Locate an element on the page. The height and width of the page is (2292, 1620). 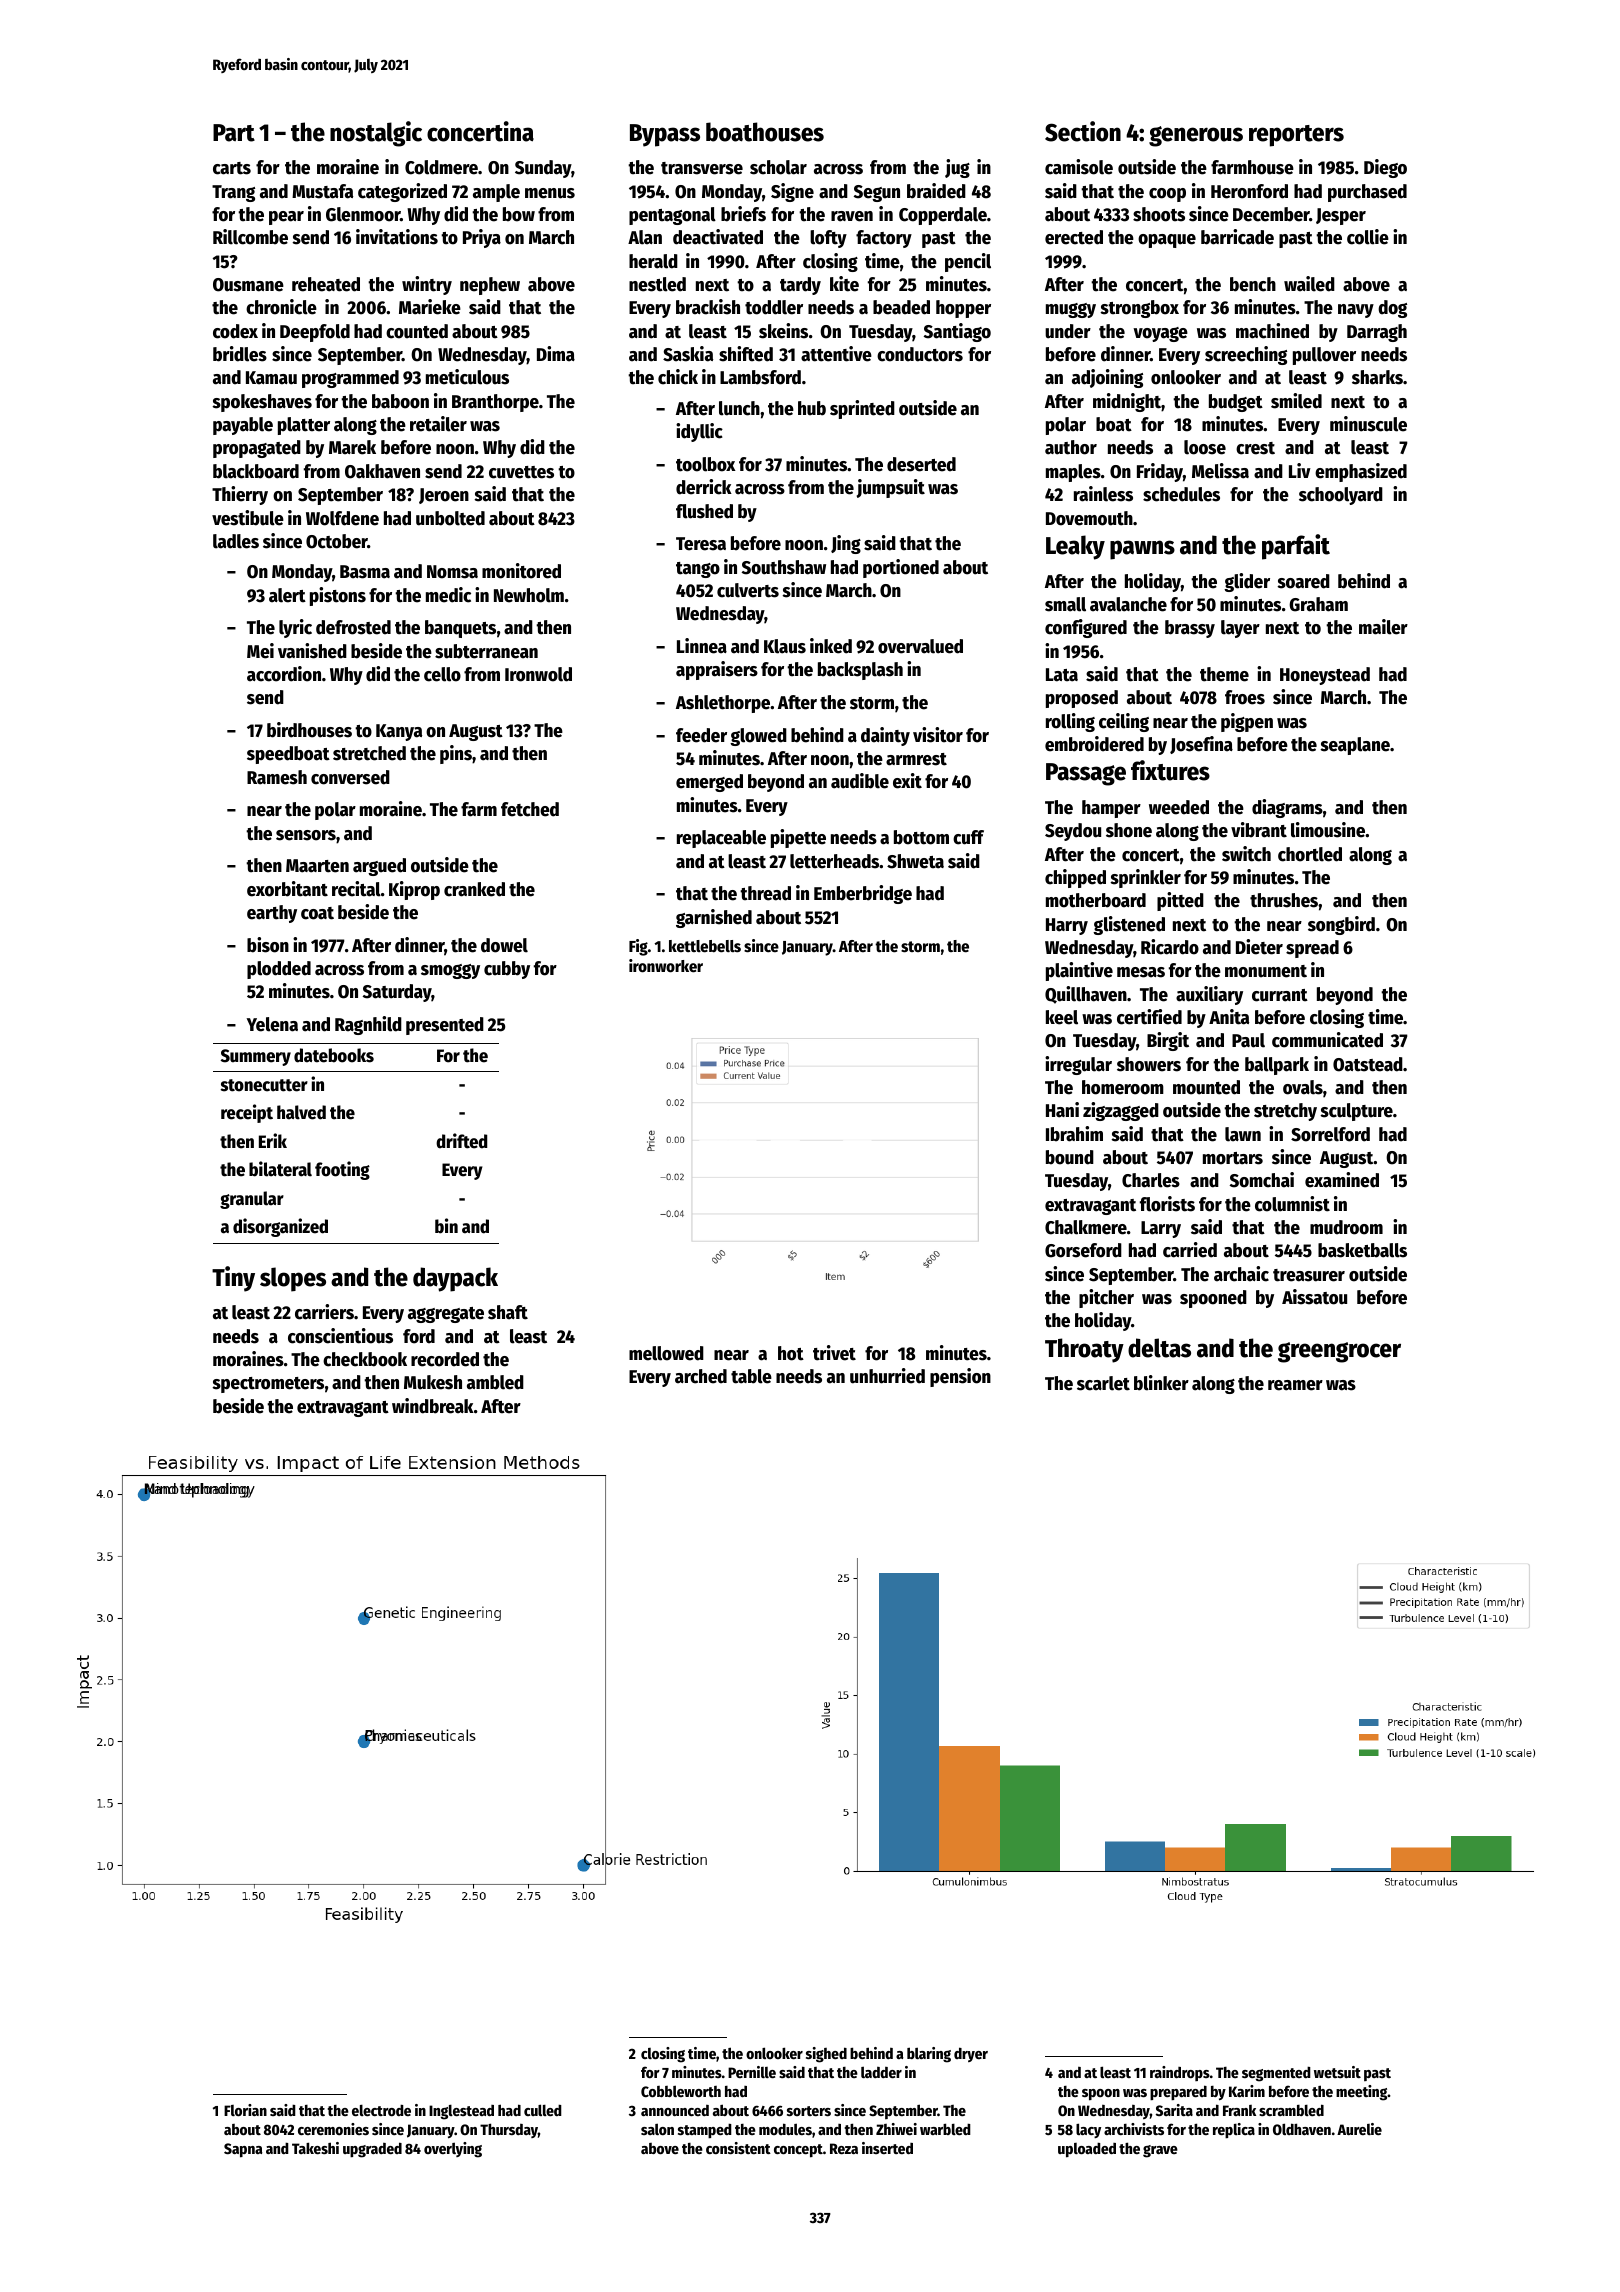
inked is located at coordinates (831, 646).
